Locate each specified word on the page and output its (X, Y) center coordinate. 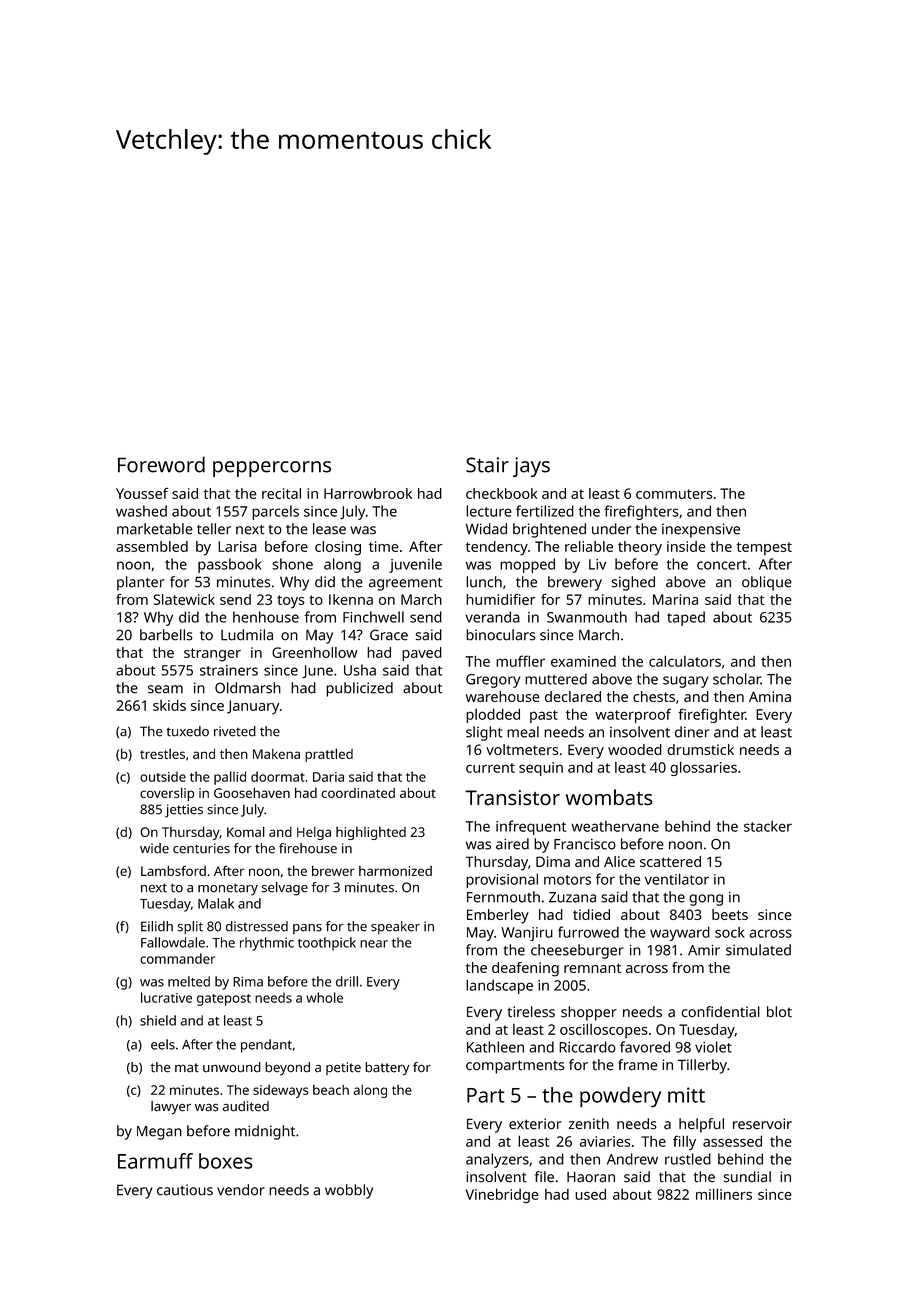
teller (214, 529)
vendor (241, 1190)
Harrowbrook (368, 493)
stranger (212, 655)
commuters (674, 494)
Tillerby (702, 1066)
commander (177, 958)
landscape (499, 986)
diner (692, 732)
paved (422, 654)
